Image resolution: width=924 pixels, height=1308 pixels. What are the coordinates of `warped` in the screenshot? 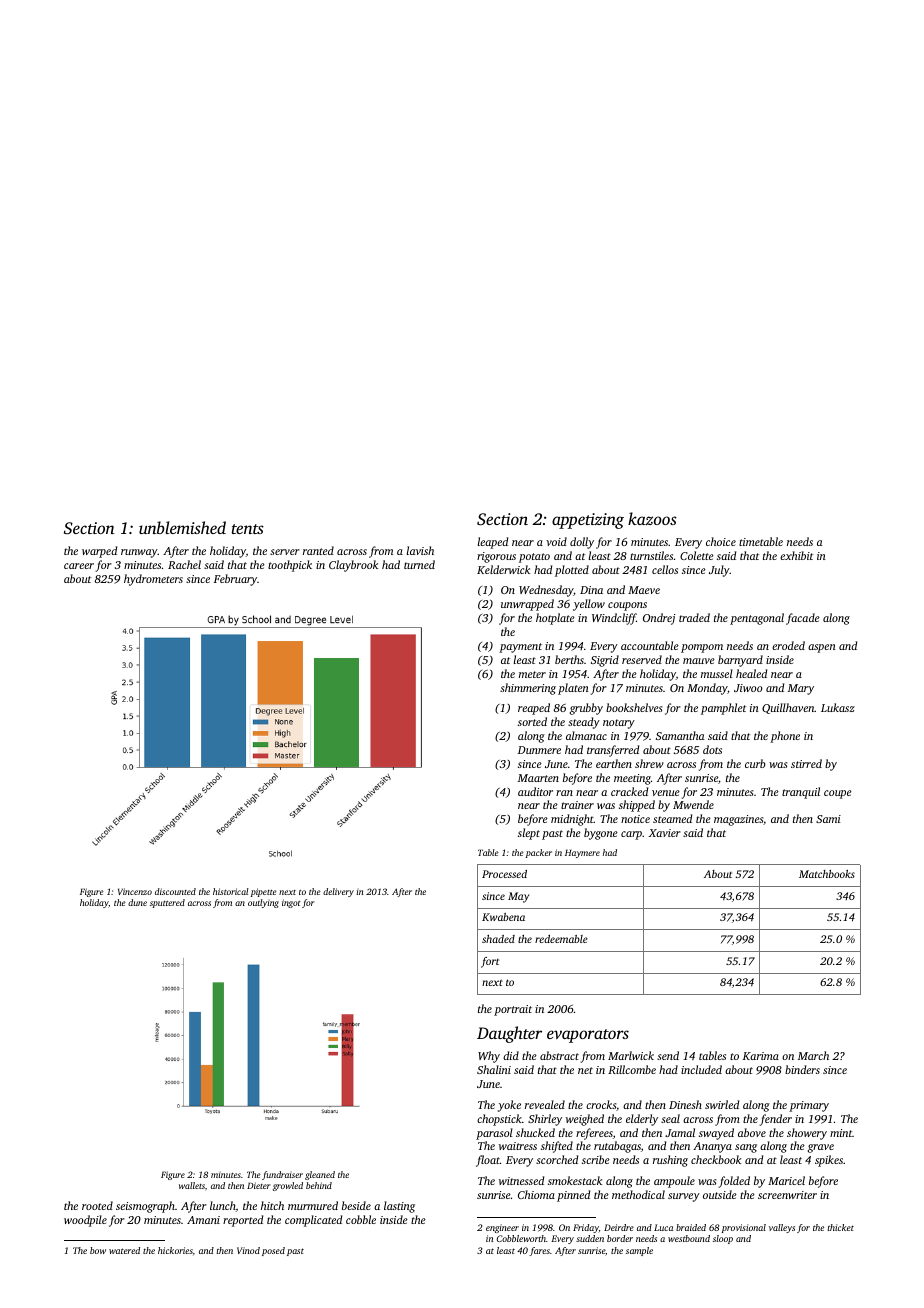 It's located at (99, 552).
